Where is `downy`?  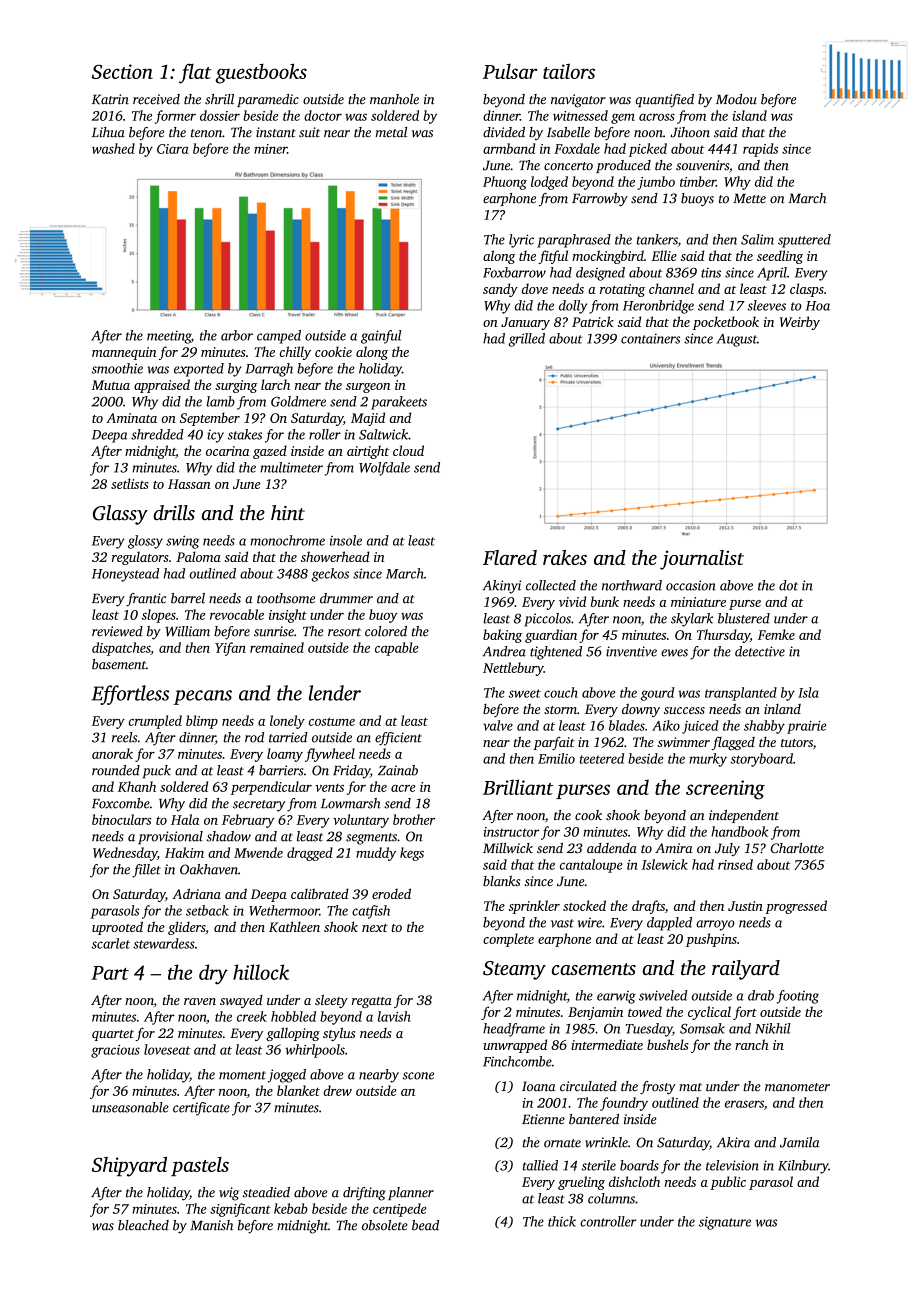 downy is located at coordinates (641, 710).
